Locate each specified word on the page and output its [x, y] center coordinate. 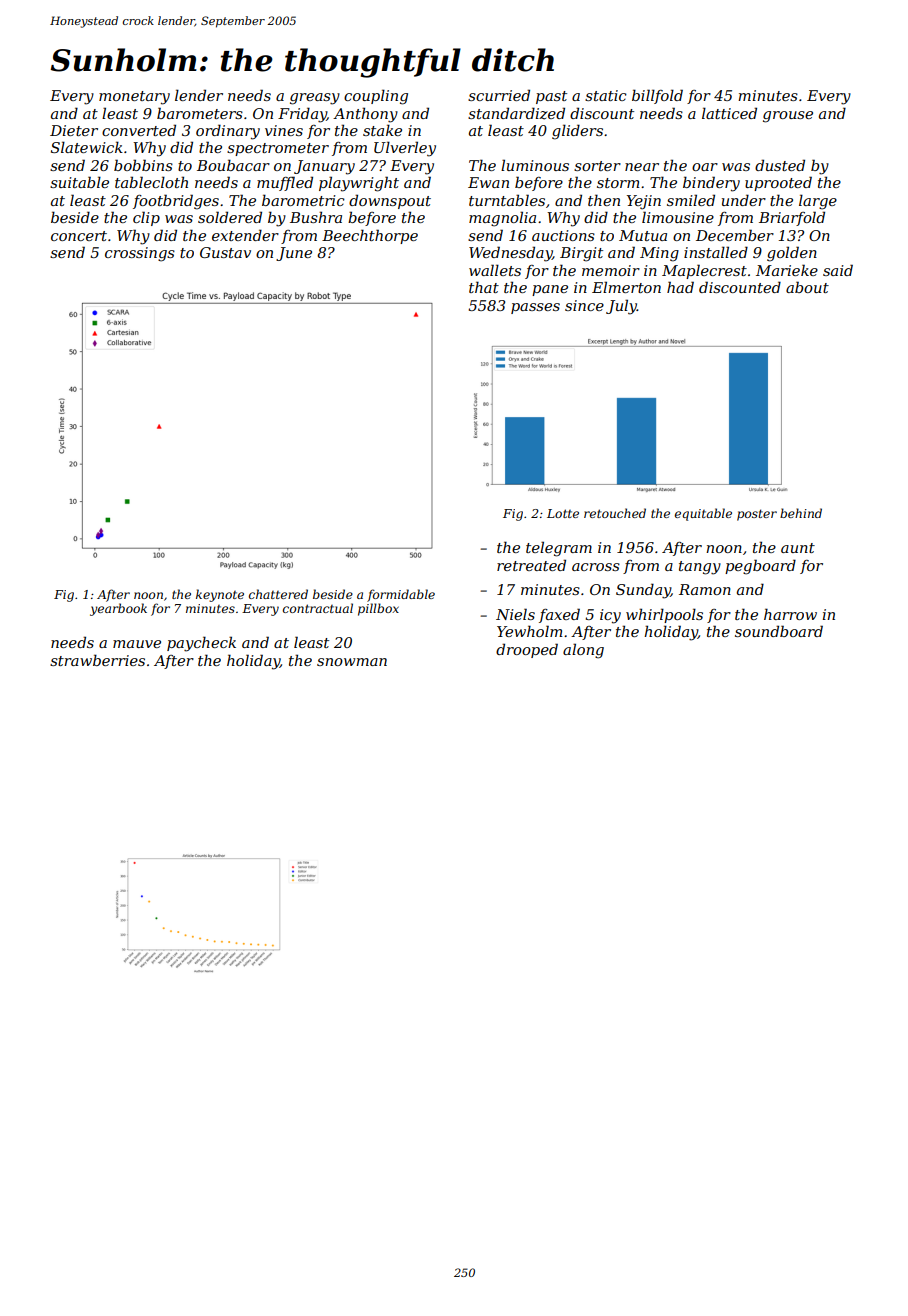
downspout [390, 201]
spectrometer [278, 149]
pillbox [378, 609]
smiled [691, 200]
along [583, 651]
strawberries [97, 660]
